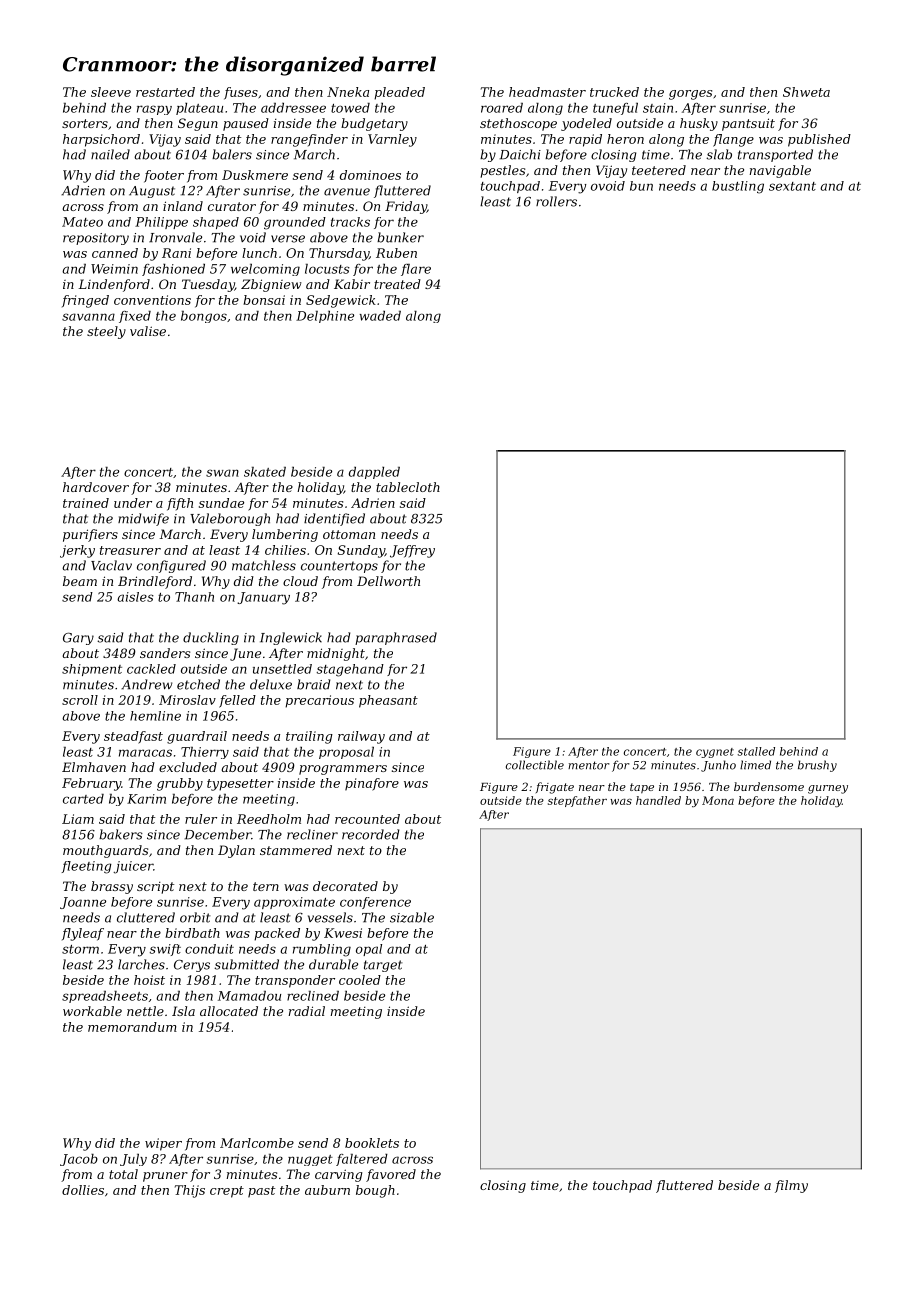 This document has height=1308, width=924. What do you see at coordinates (396, 638) in the document?
I see `paraphrased` at bounding box center [396, 638].
